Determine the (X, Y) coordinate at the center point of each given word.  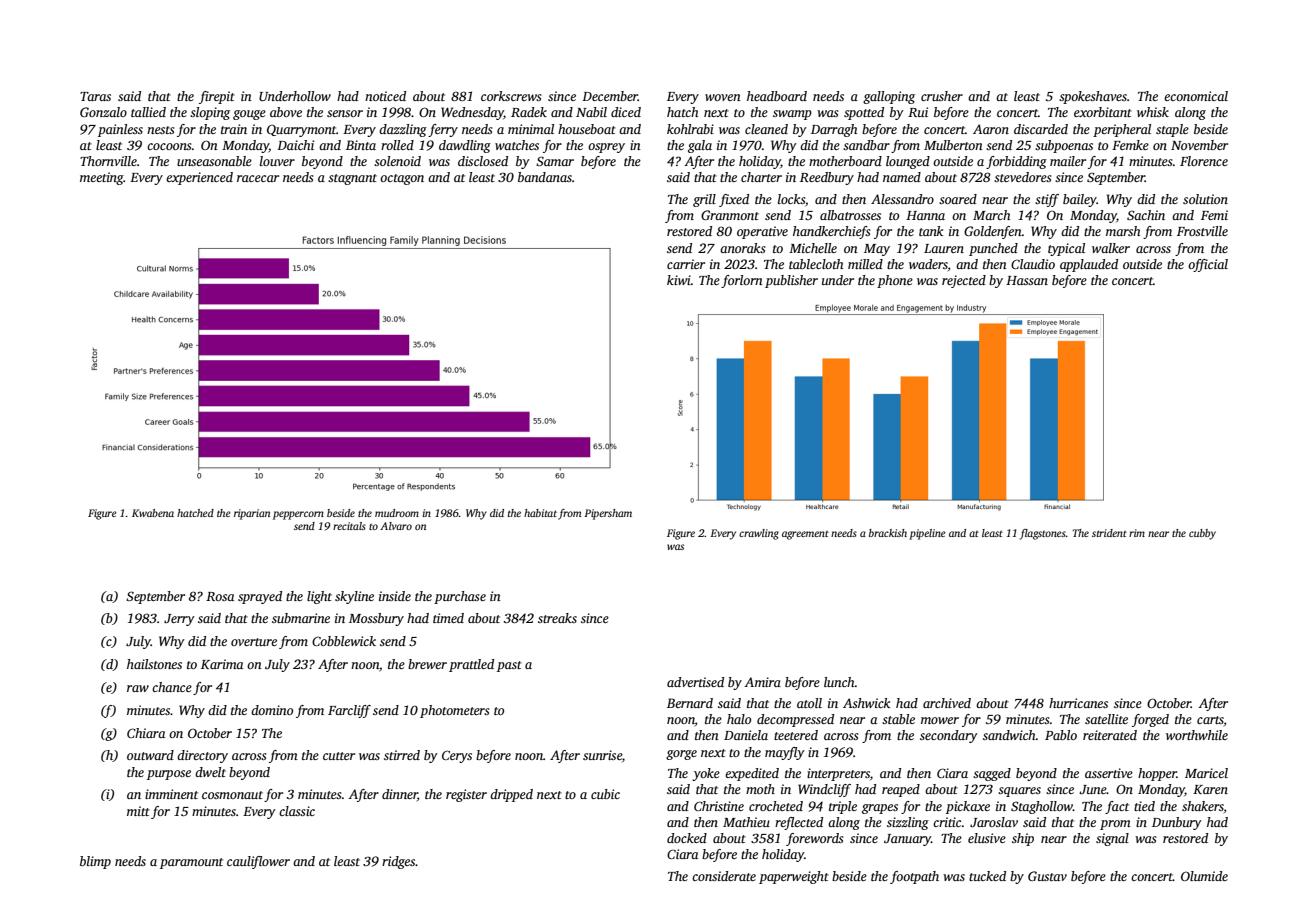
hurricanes (1078, 703)
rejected (964, 281)
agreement (805, 535)
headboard (777, 96)
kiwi (679, 280)
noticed (385, 96)
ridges (398, 862)
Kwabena (153, 513)
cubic (605, 794)
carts (1210, 720)
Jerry (179, 620)
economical (1196, 96)
